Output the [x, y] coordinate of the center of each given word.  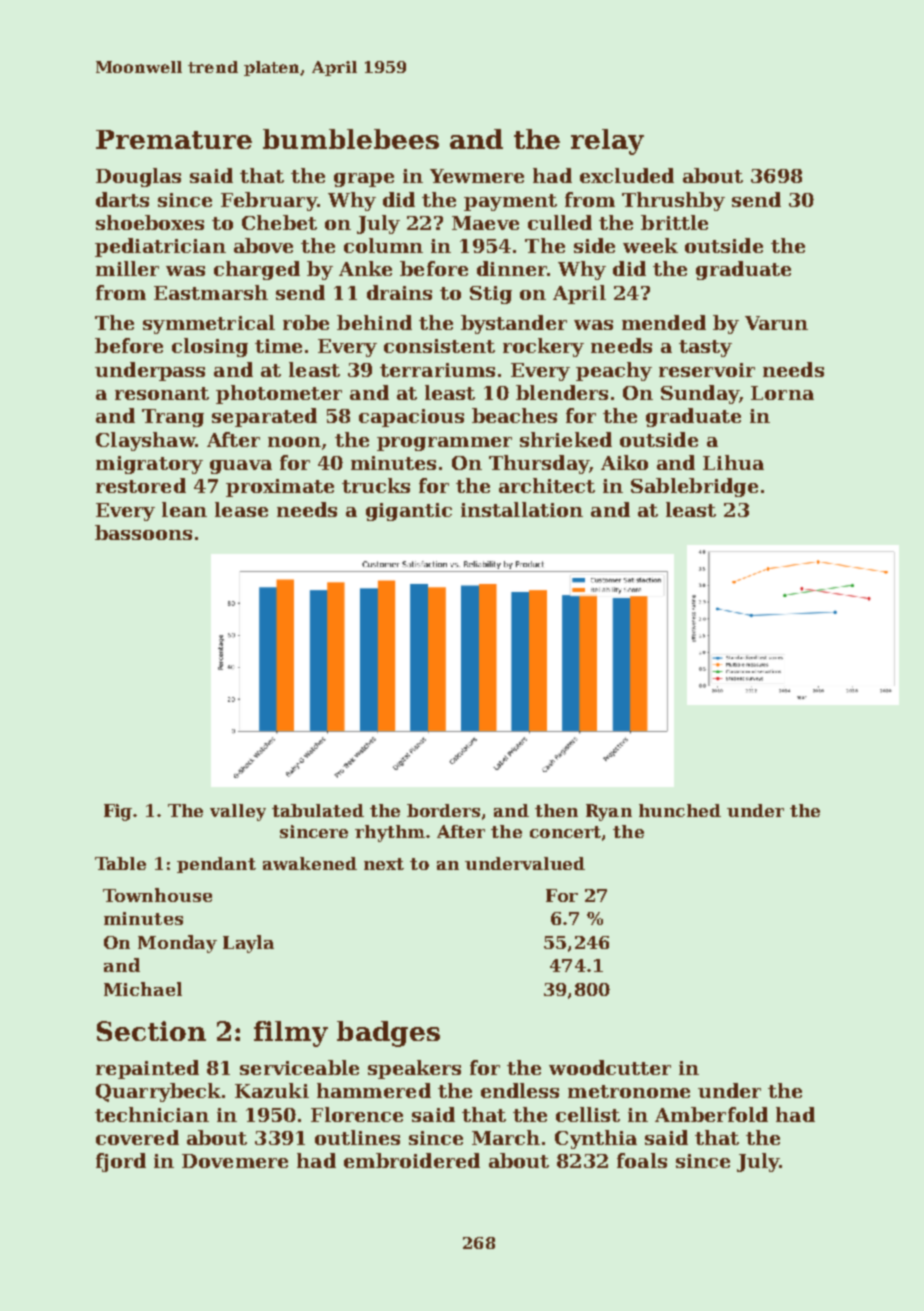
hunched [680, 810]
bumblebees [351, 139]
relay [607, 142]
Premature [174, 139]
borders [443, 810]
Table [120, 863]
